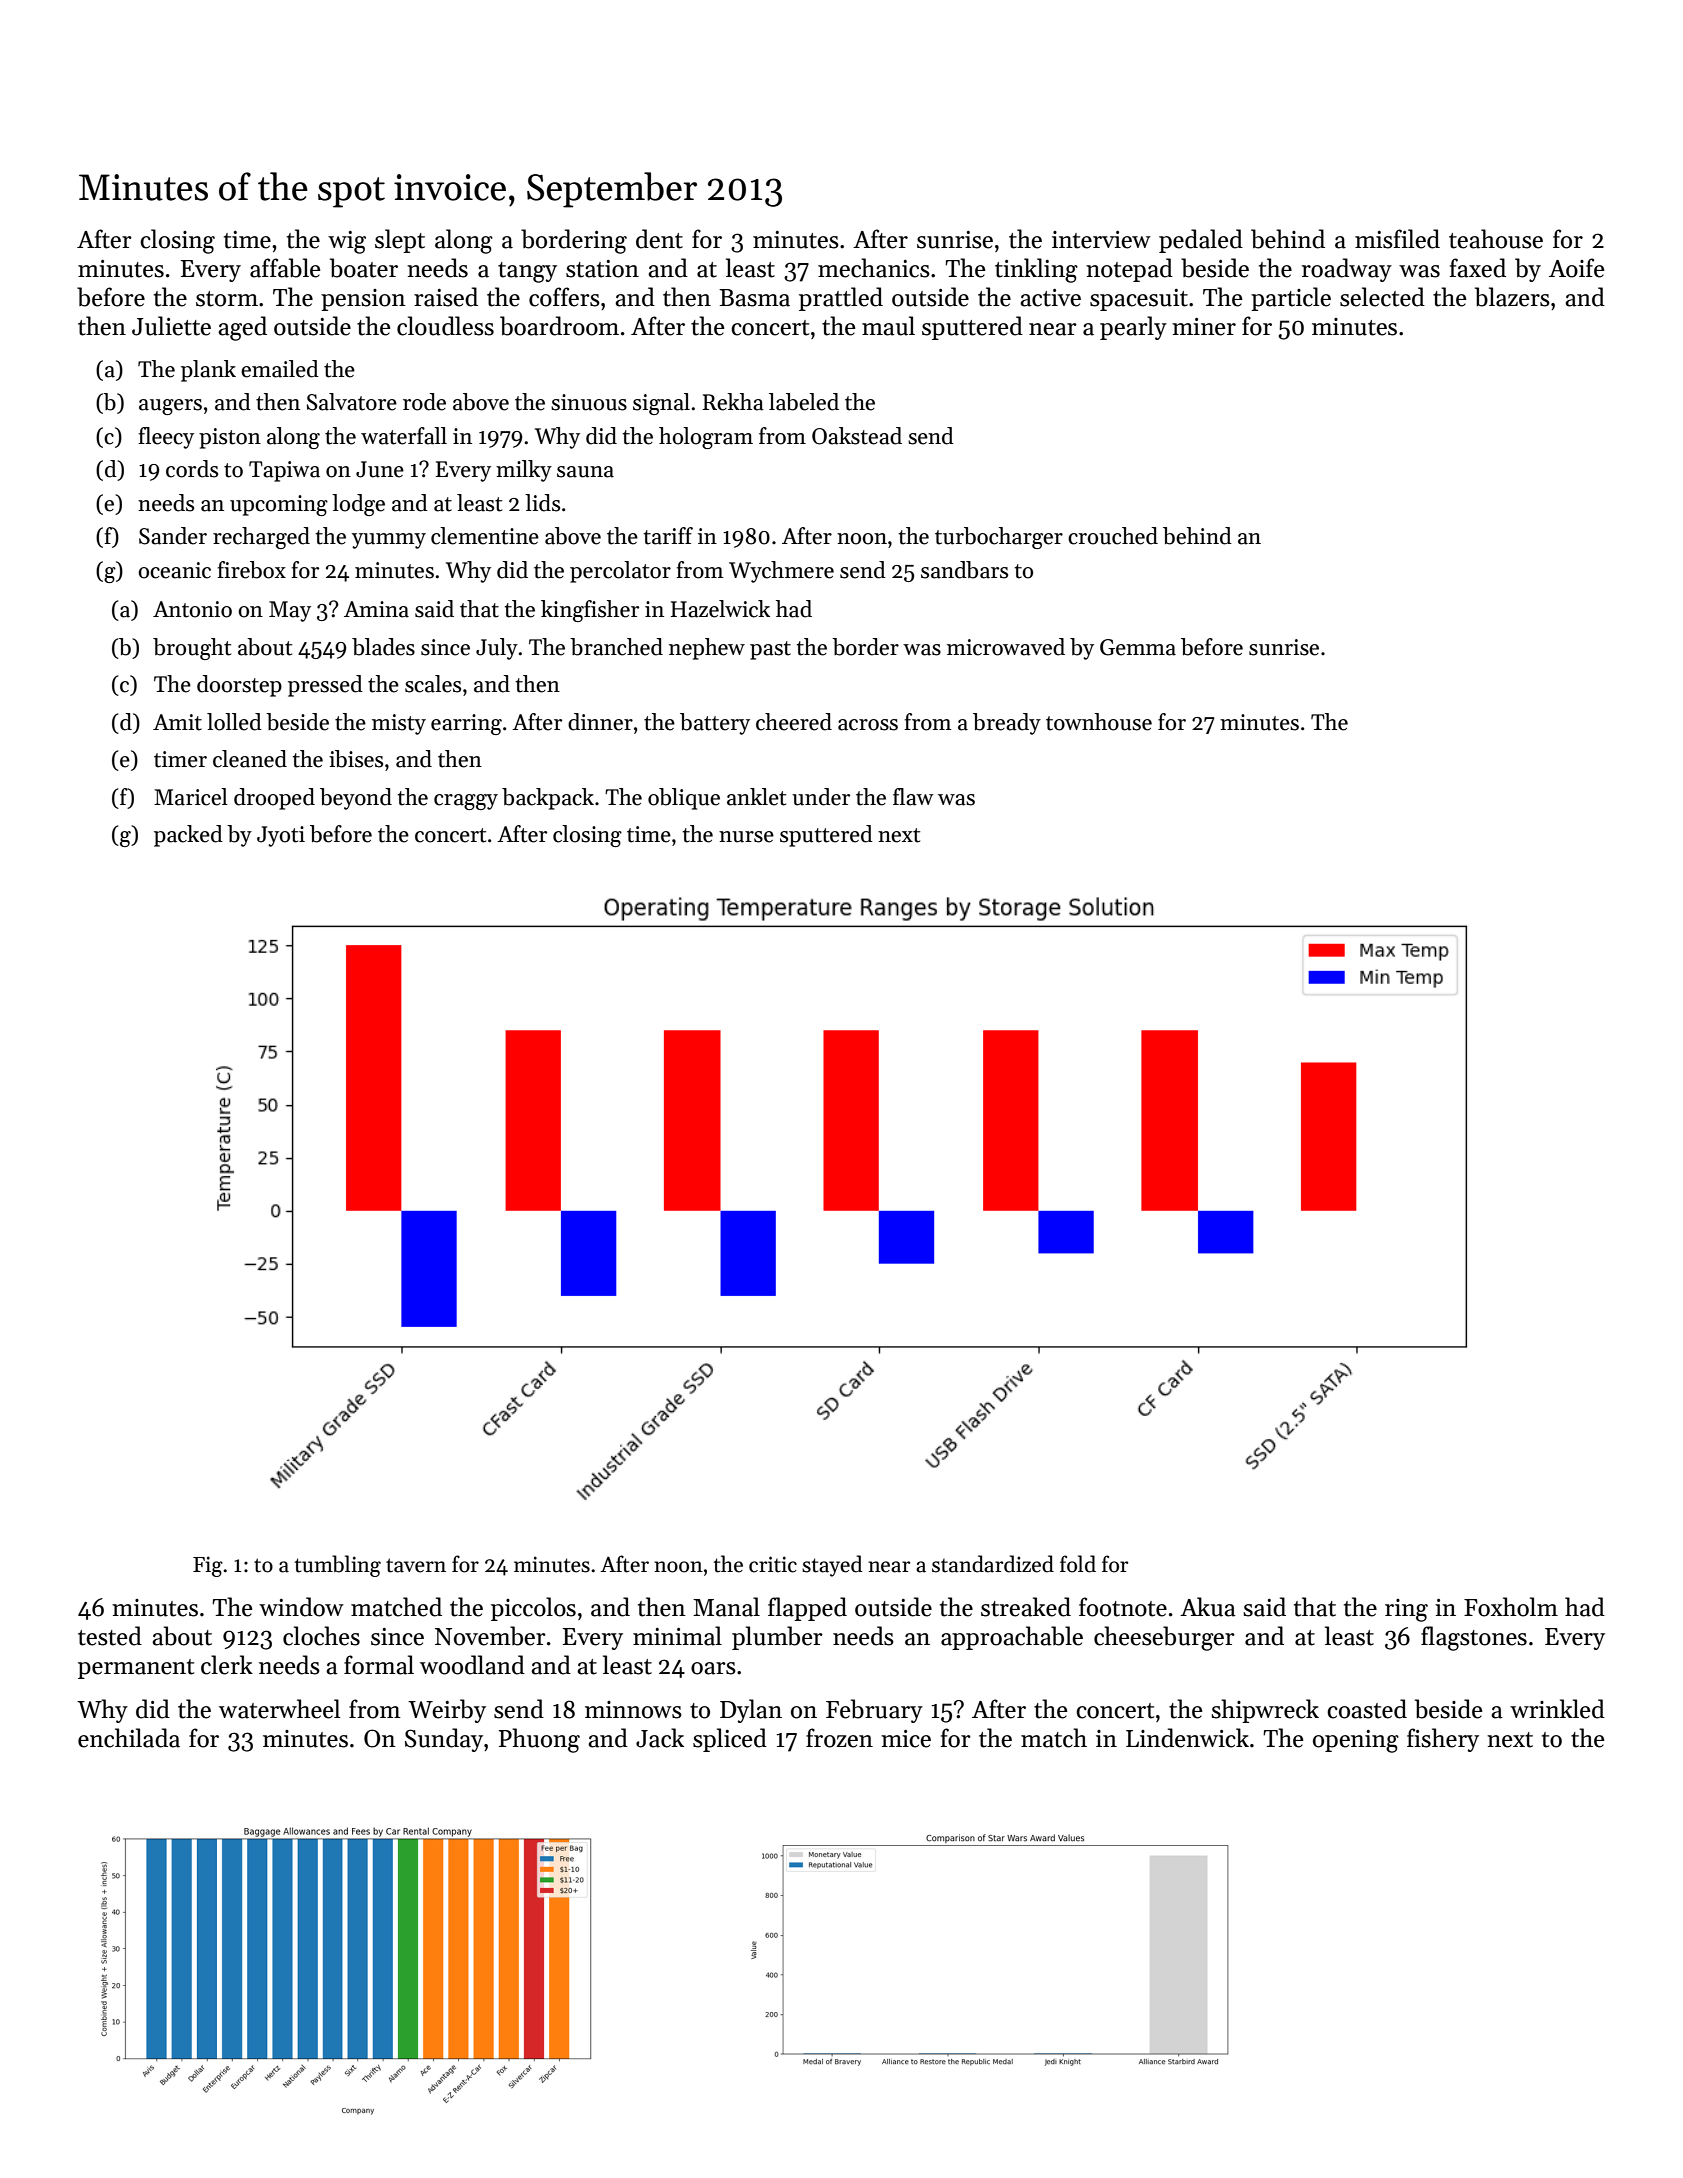 The width and height of the image is (1683, 2178). Describe the element at coordinates (389, 541) in the image. I see `yummy` at that location.
